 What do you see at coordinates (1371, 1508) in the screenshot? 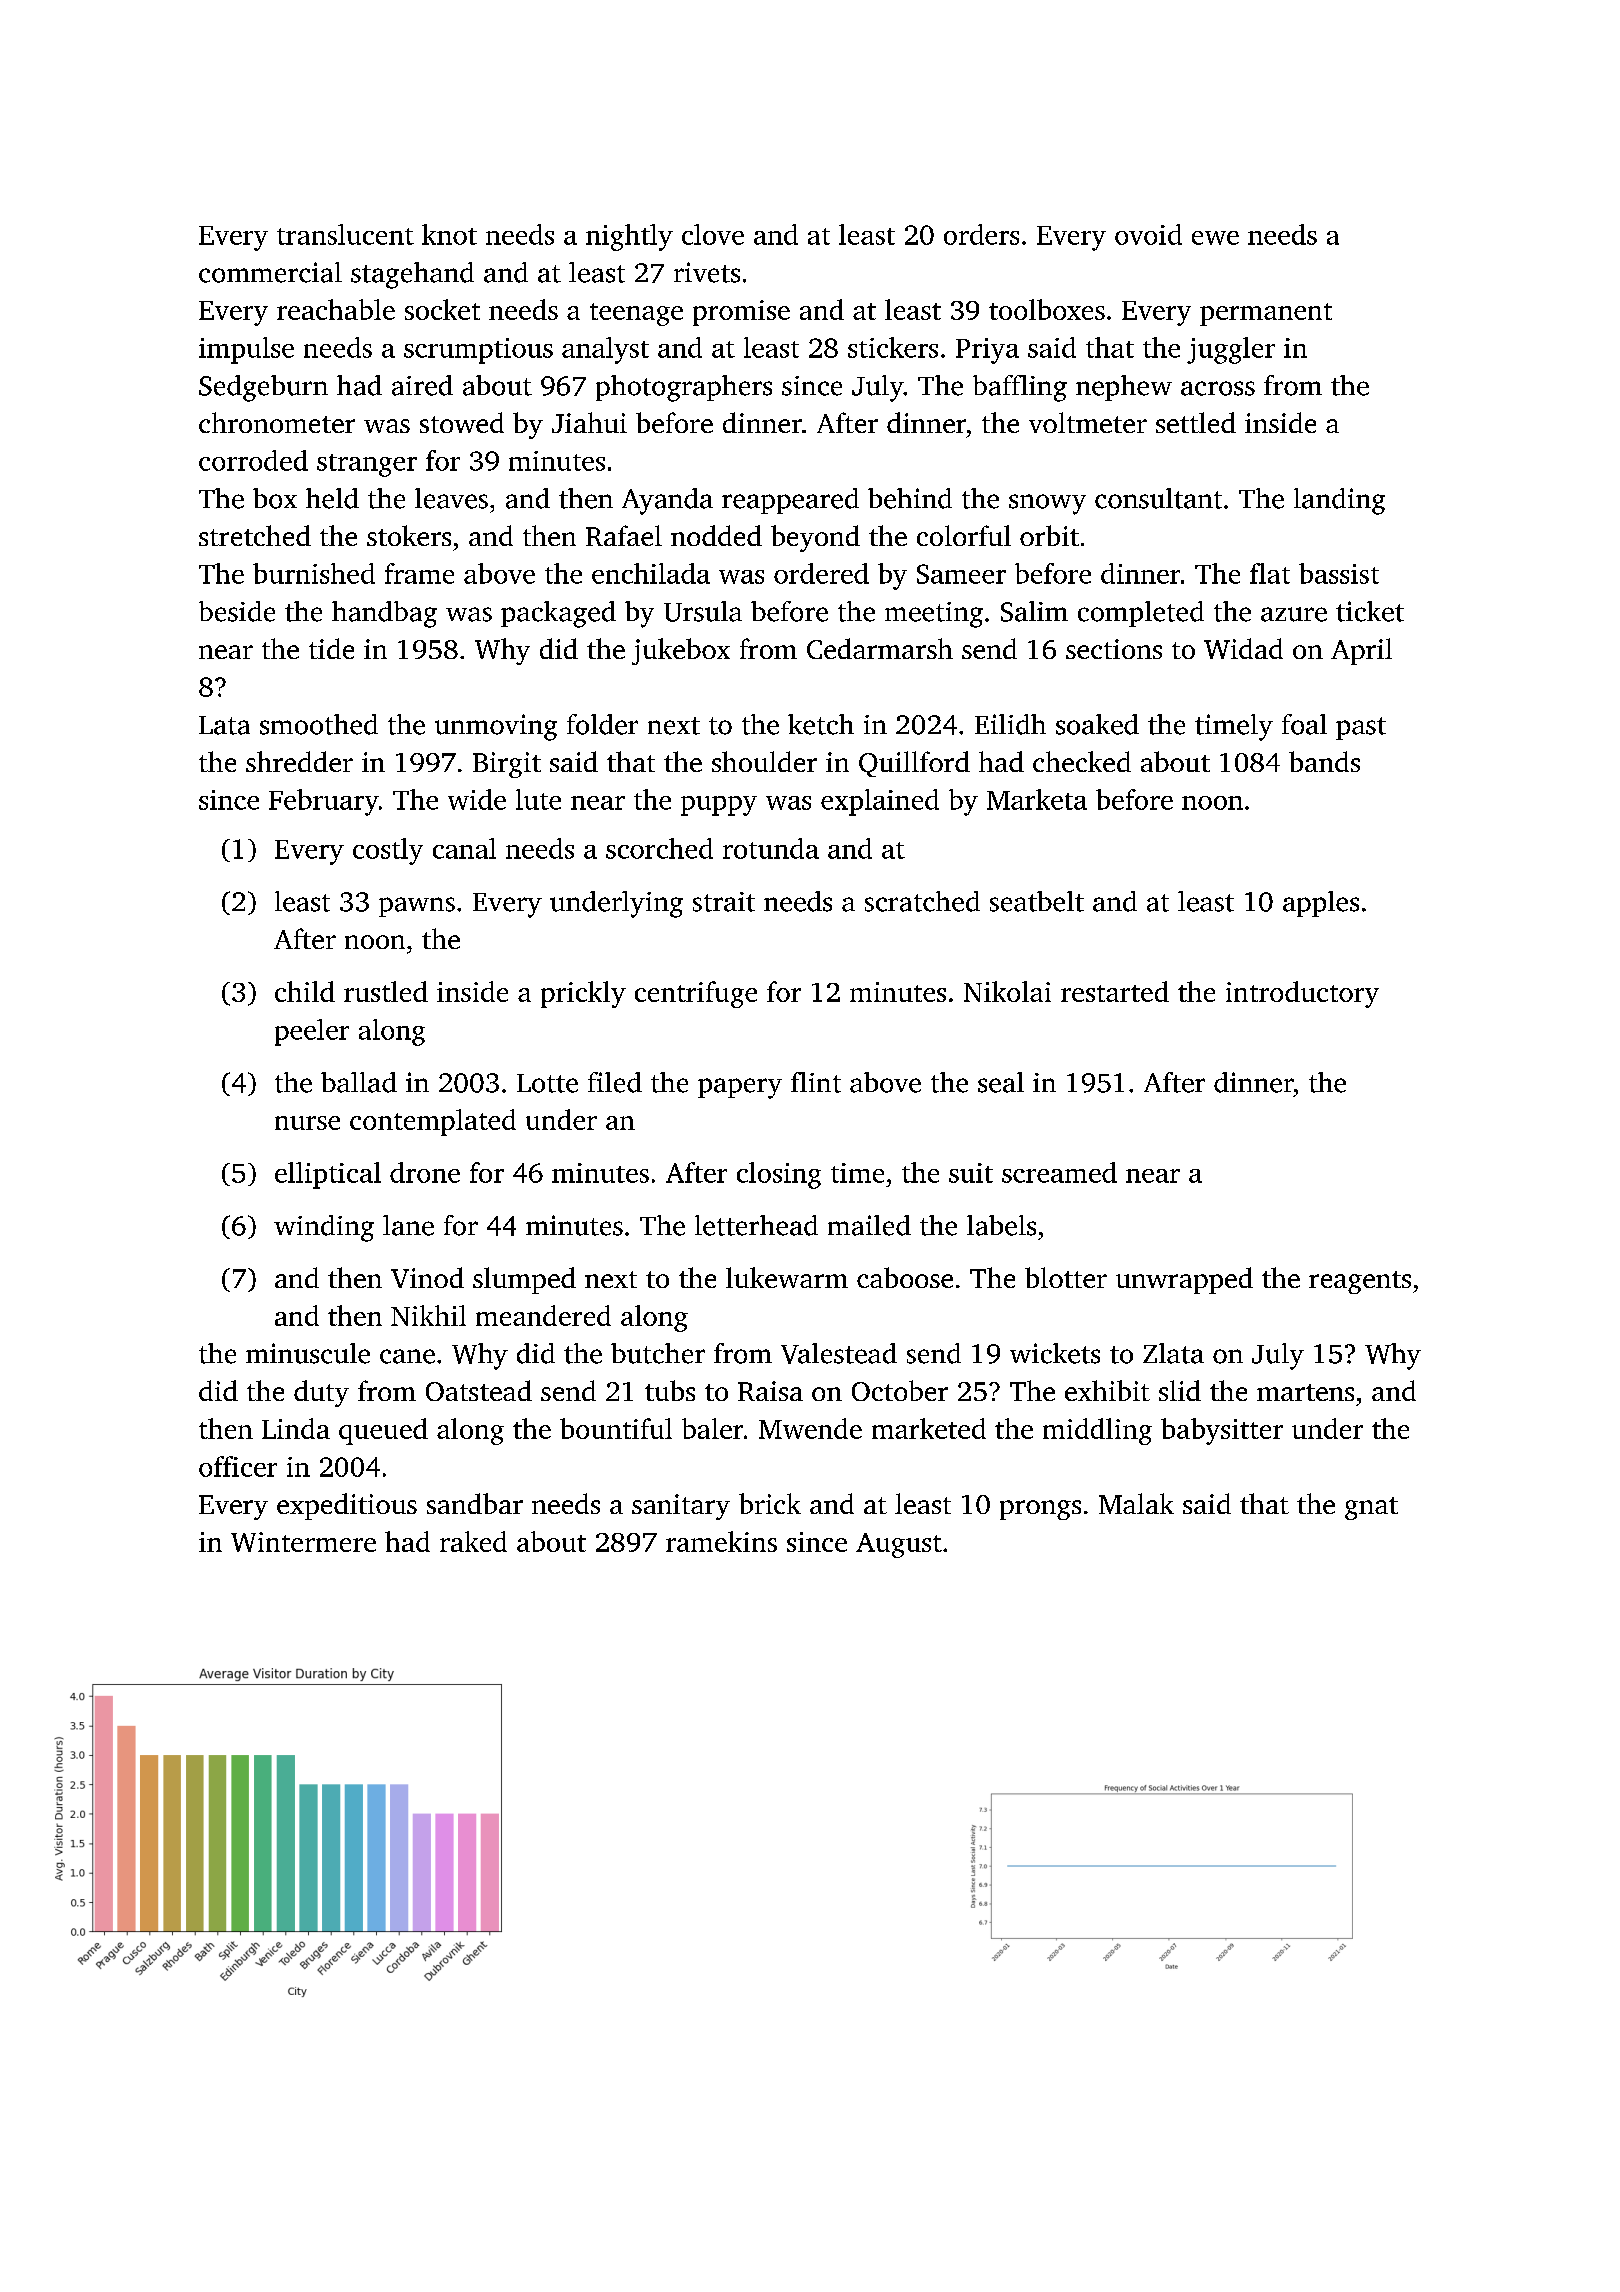
I see `gnat` at bounding box center [1371, 1508].
